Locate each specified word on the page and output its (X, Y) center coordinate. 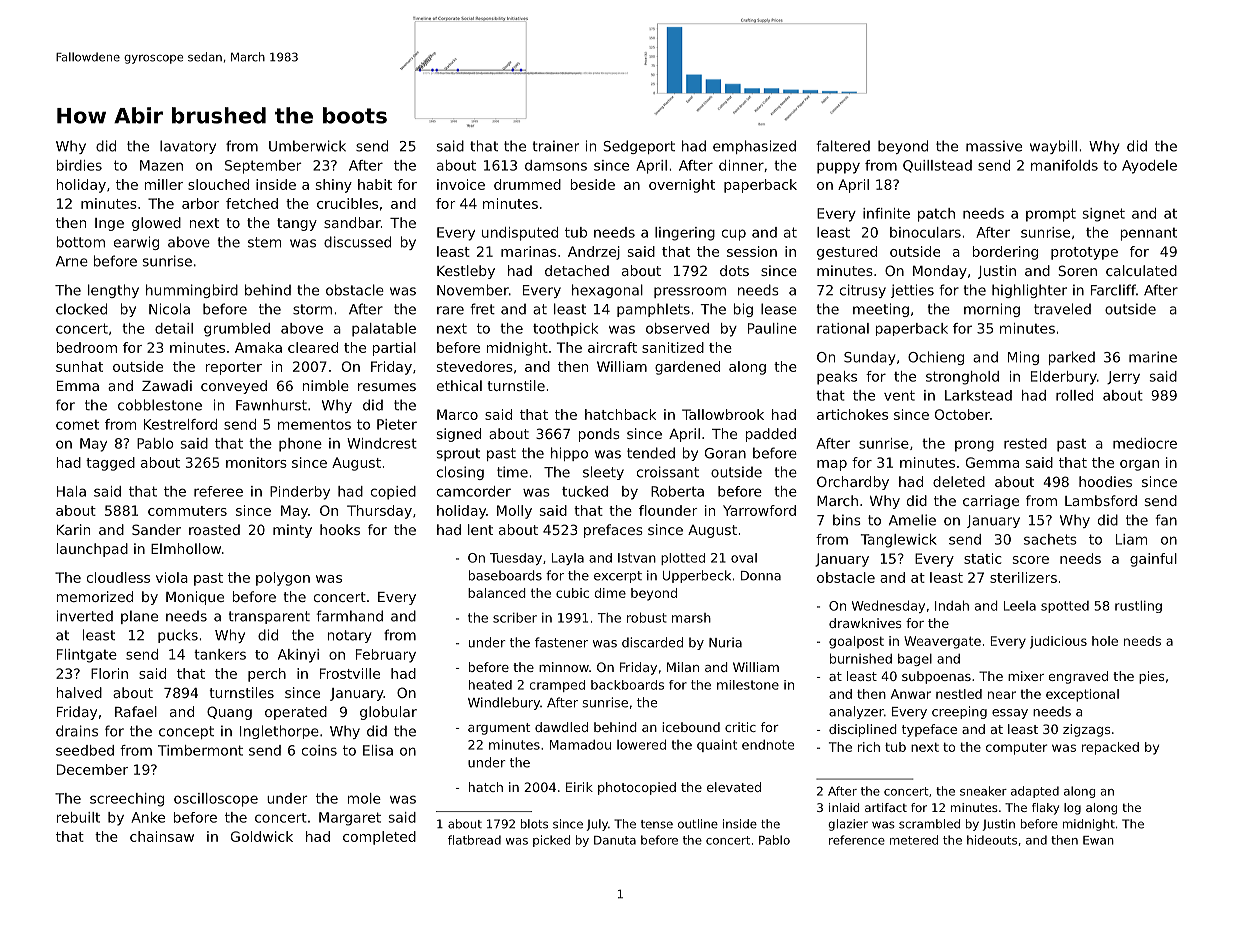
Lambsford (1101, 500)
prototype (1084, 253)
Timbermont (200, 750)
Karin (73, 529)
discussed (357, 242)
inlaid (844, 807)
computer (1016, 749)
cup (734, 235)
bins (847, 520)
